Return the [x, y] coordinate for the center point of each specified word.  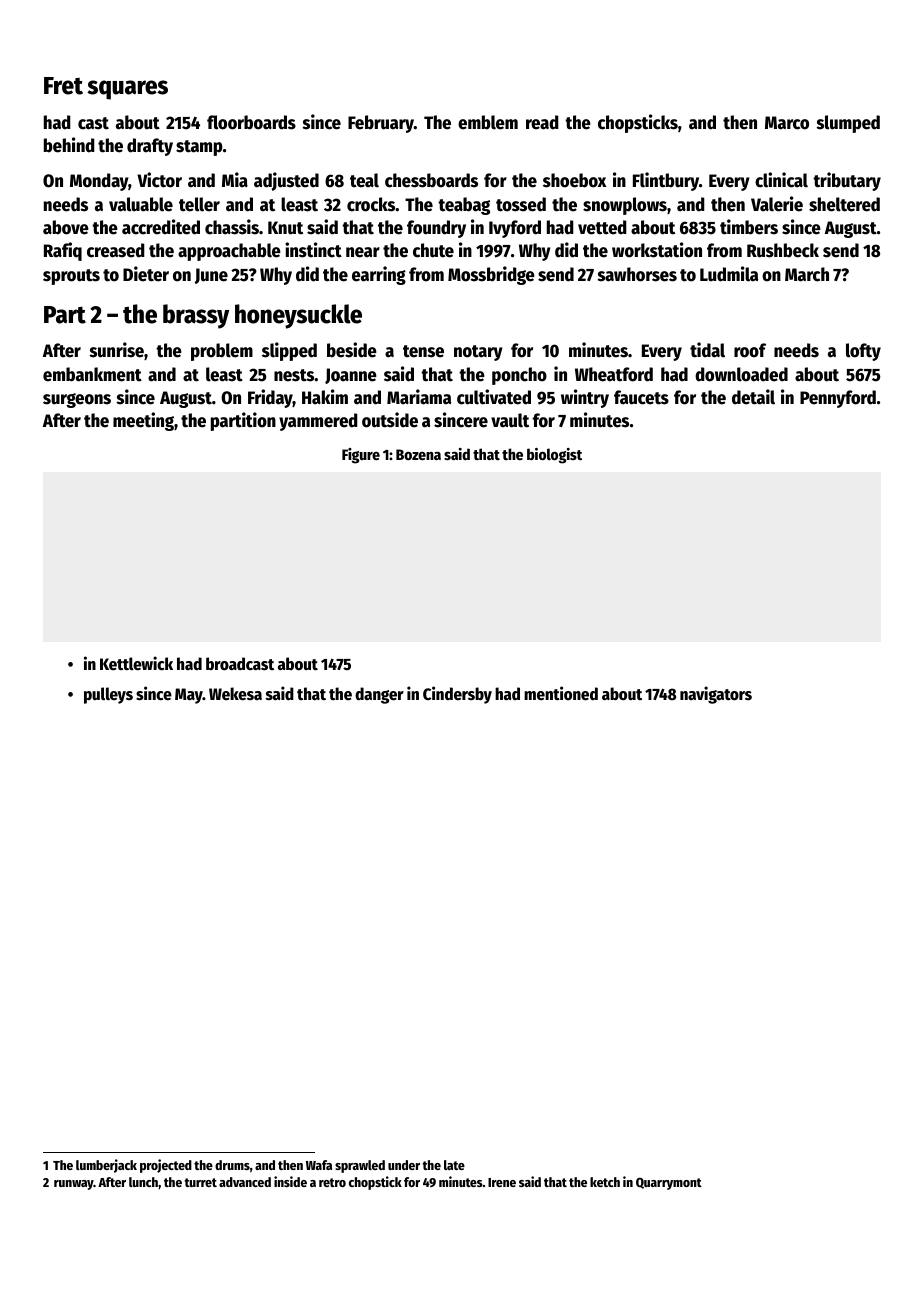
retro [332, 1182]
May [189, 696]
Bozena [418, 454]
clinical [781, 180]
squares [127, 90]
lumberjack [106, 1166]
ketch [605, 1182]
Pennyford [838, 399]
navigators [716, 695]
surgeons [77, 400]
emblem [488, 122]
